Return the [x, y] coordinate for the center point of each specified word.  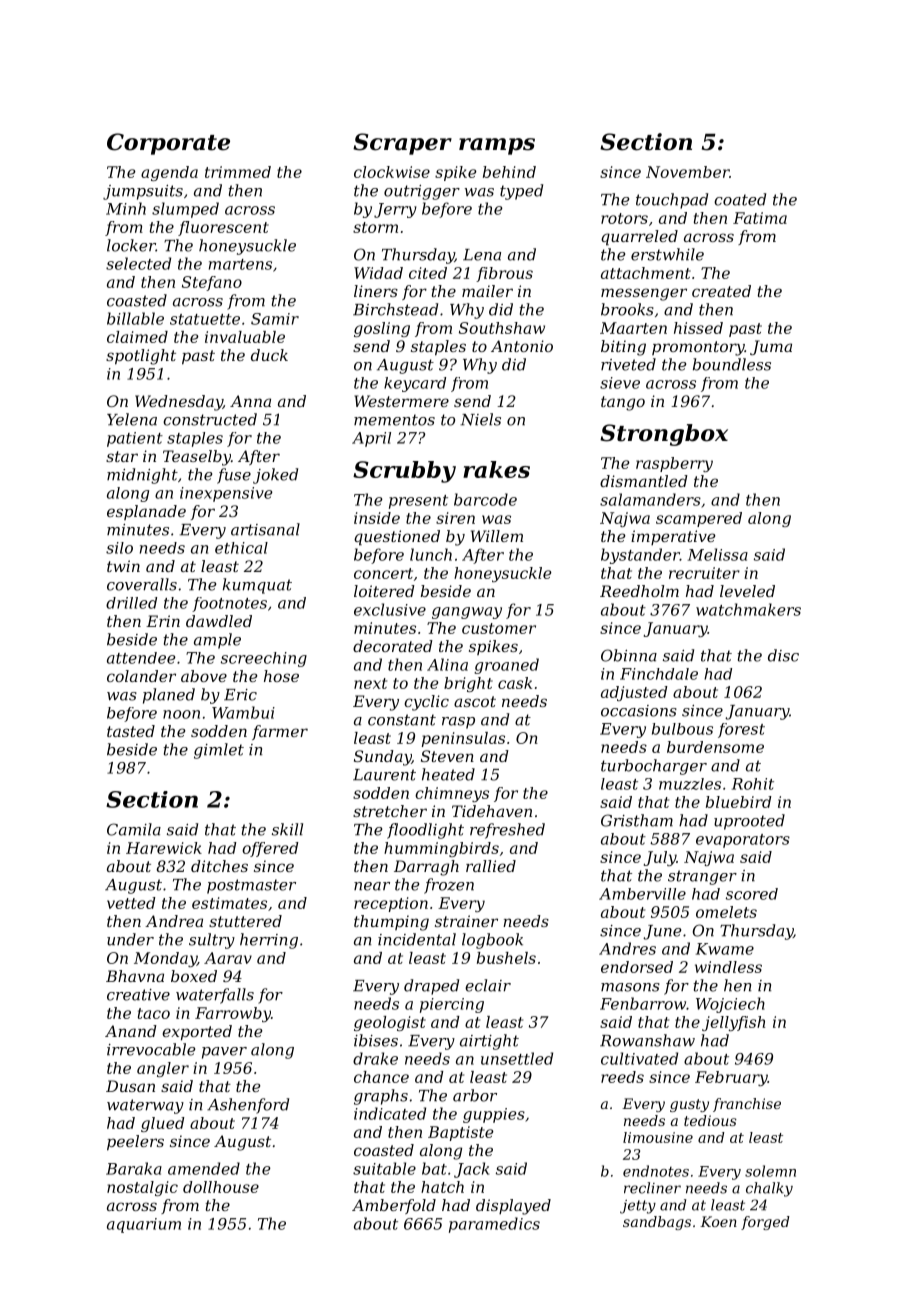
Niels [480, 419]
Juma [771, 347]
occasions [639, 711]
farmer [280, 732]
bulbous [682, 729]
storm [375, 227]
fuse [234, 476]
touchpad [672, 201]
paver [224, 1053]
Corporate [168, 144]
